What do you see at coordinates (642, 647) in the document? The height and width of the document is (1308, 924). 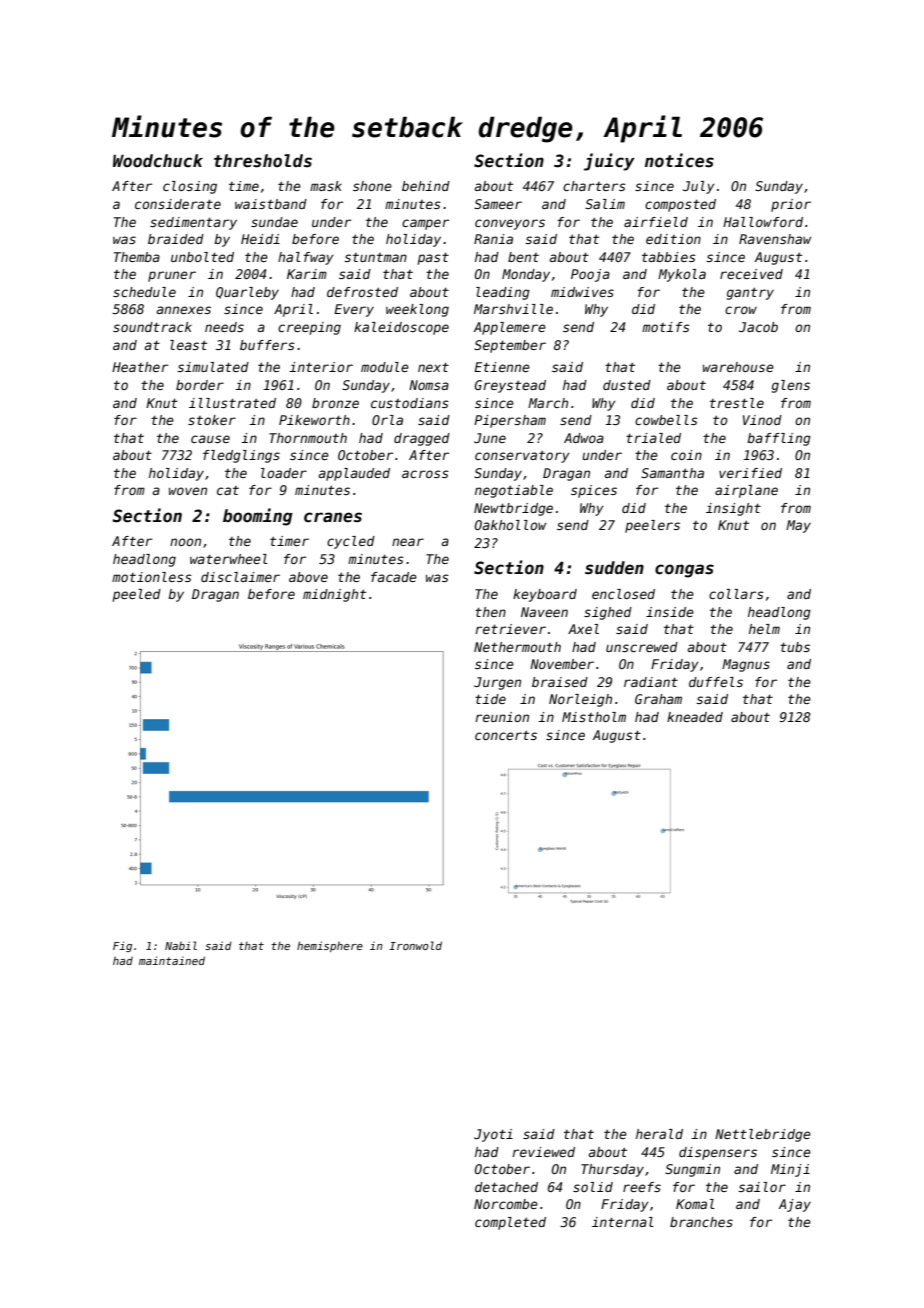 I see `unscrewed` at bounding box center [642, 647].
